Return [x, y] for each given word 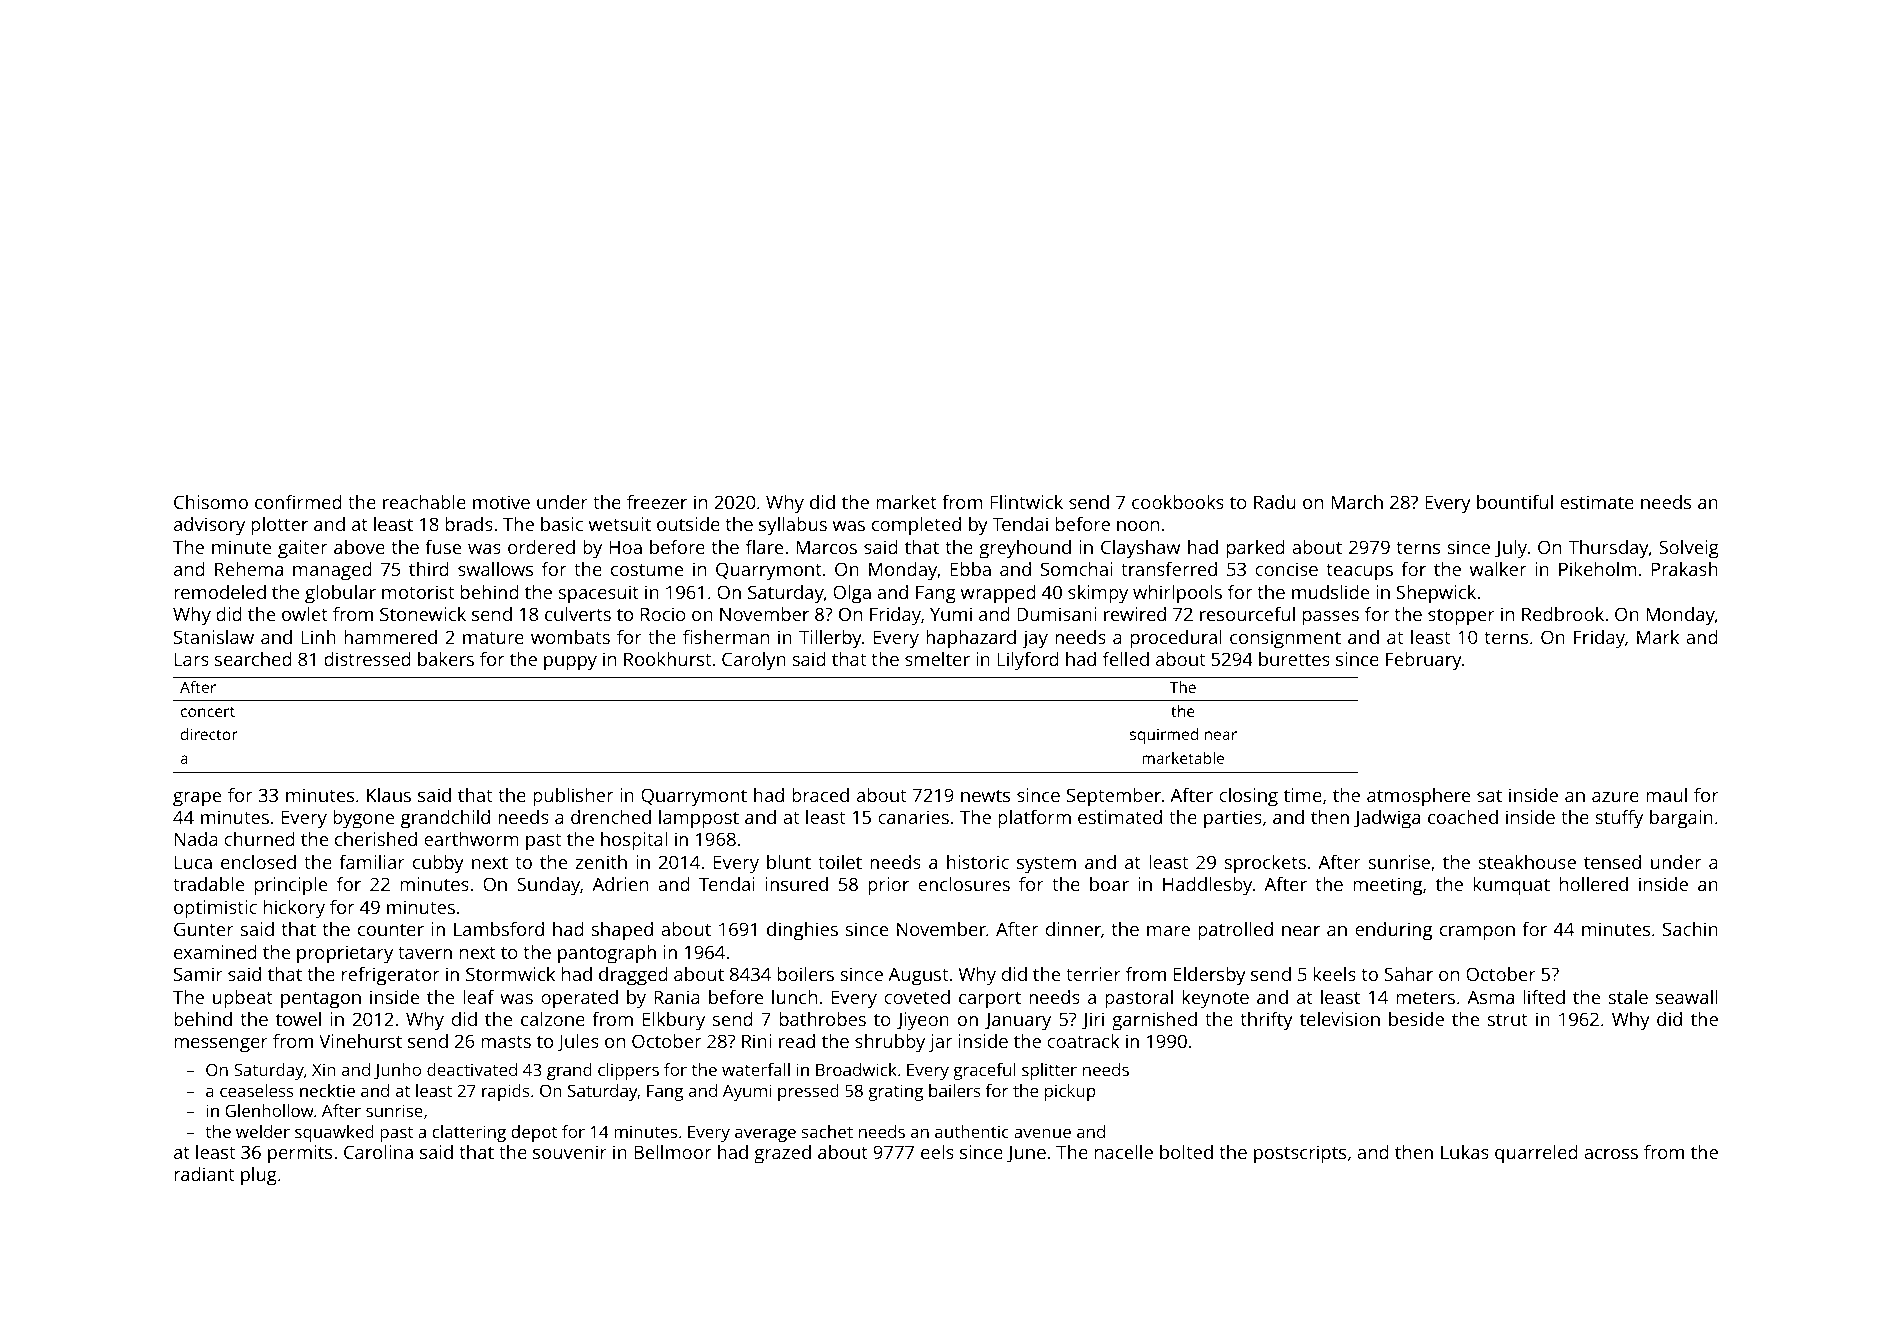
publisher [573, 797]
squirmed [1164, 736]
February [1424, 661]
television [1340, 1019]
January [1018, 1022]
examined [215, 952]
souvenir [570, 1152]
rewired [1135, 614]
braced [820, 795]
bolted [1186, 1152]
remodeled [220, 592]
